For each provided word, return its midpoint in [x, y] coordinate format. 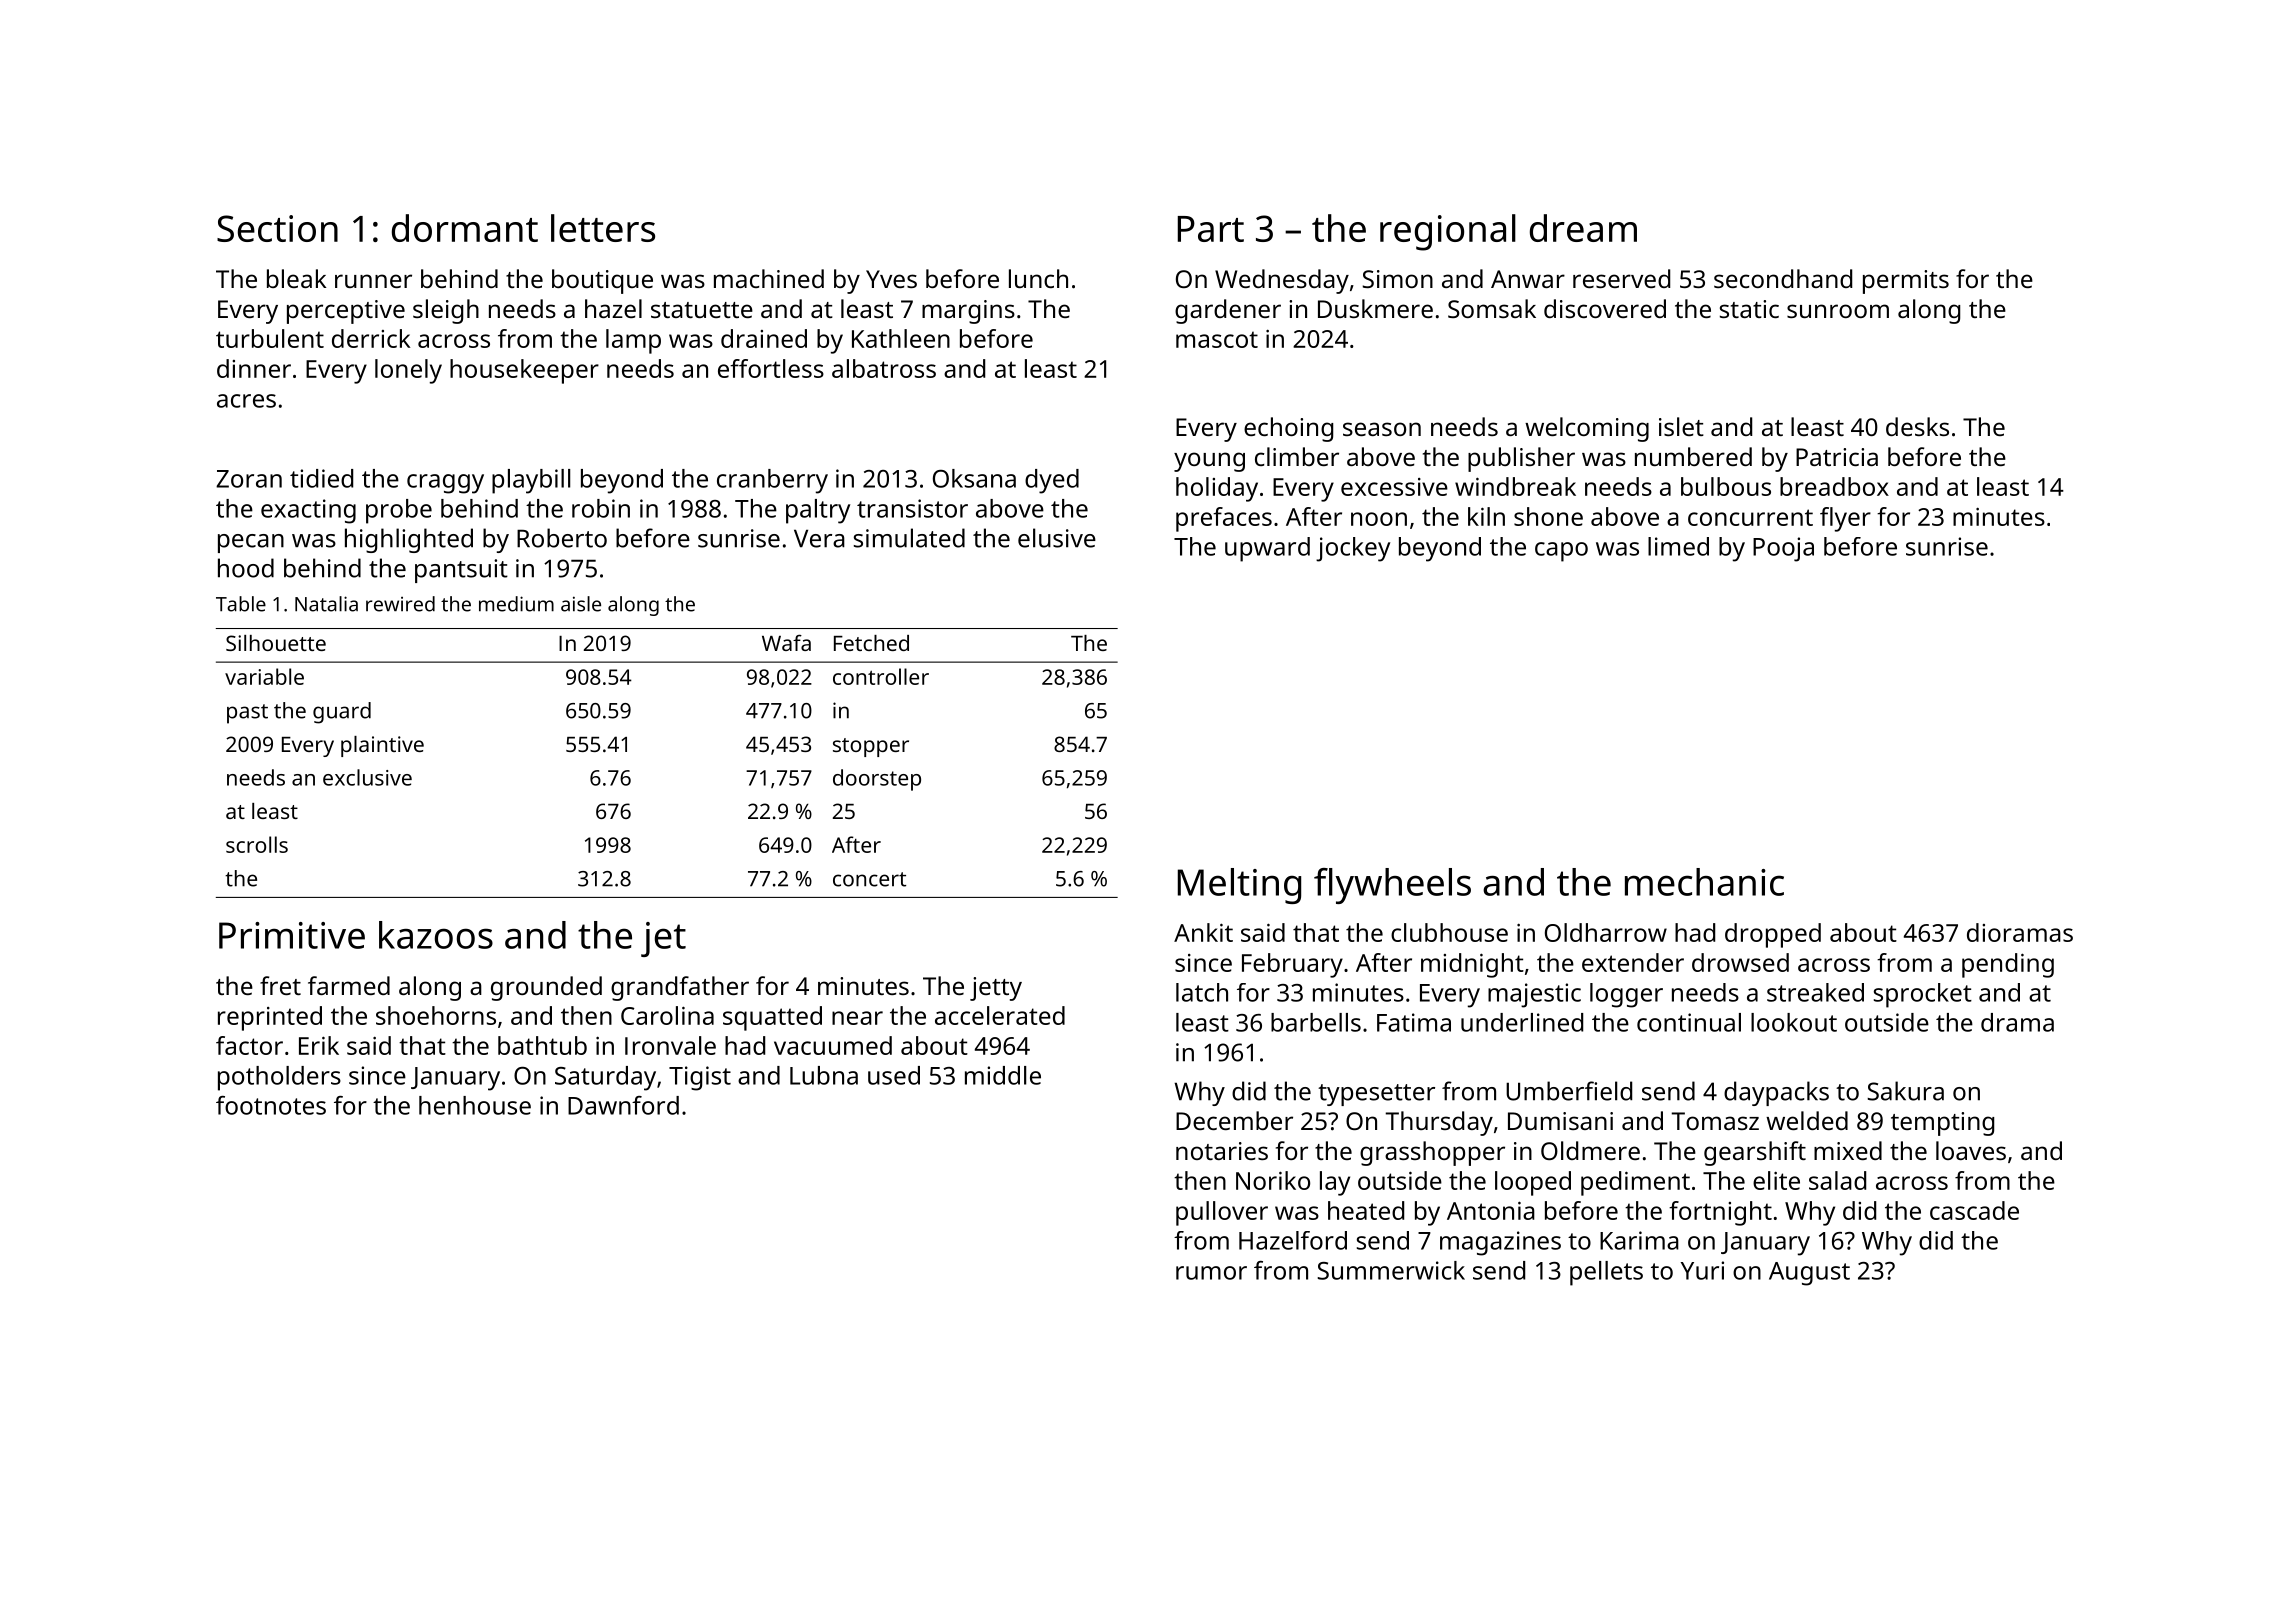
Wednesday [1282, 281]
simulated [909, 538]
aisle [581, 604]
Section [277, 228]
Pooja [1783, 549]
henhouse [475, 1105]
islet [1681, 426]
